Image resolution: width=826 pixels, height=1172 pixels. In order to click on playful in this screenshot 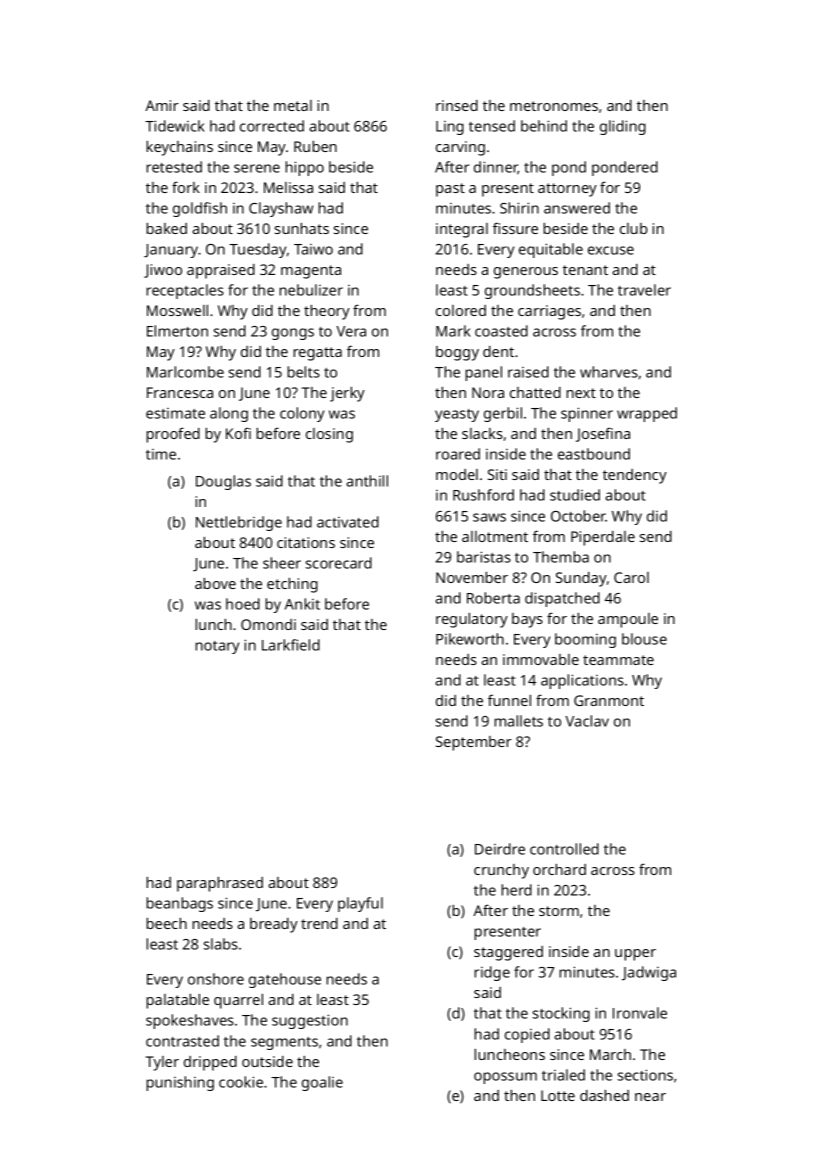, I will do `click(360, 904)`.
